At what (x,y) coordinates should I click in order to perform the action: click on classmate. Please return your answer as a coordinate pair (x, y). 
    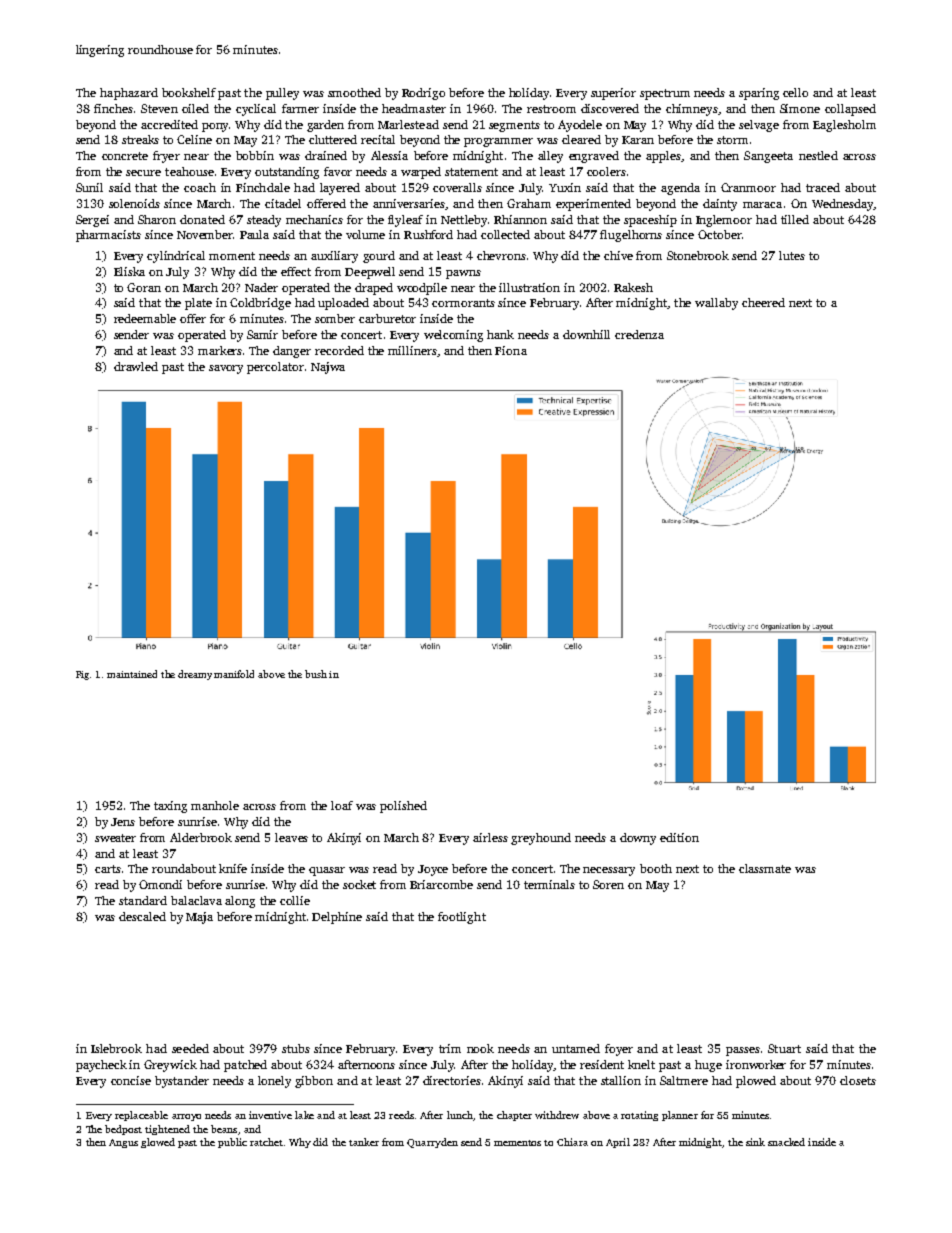
    Looking at the image, I should click on (765, 868).
